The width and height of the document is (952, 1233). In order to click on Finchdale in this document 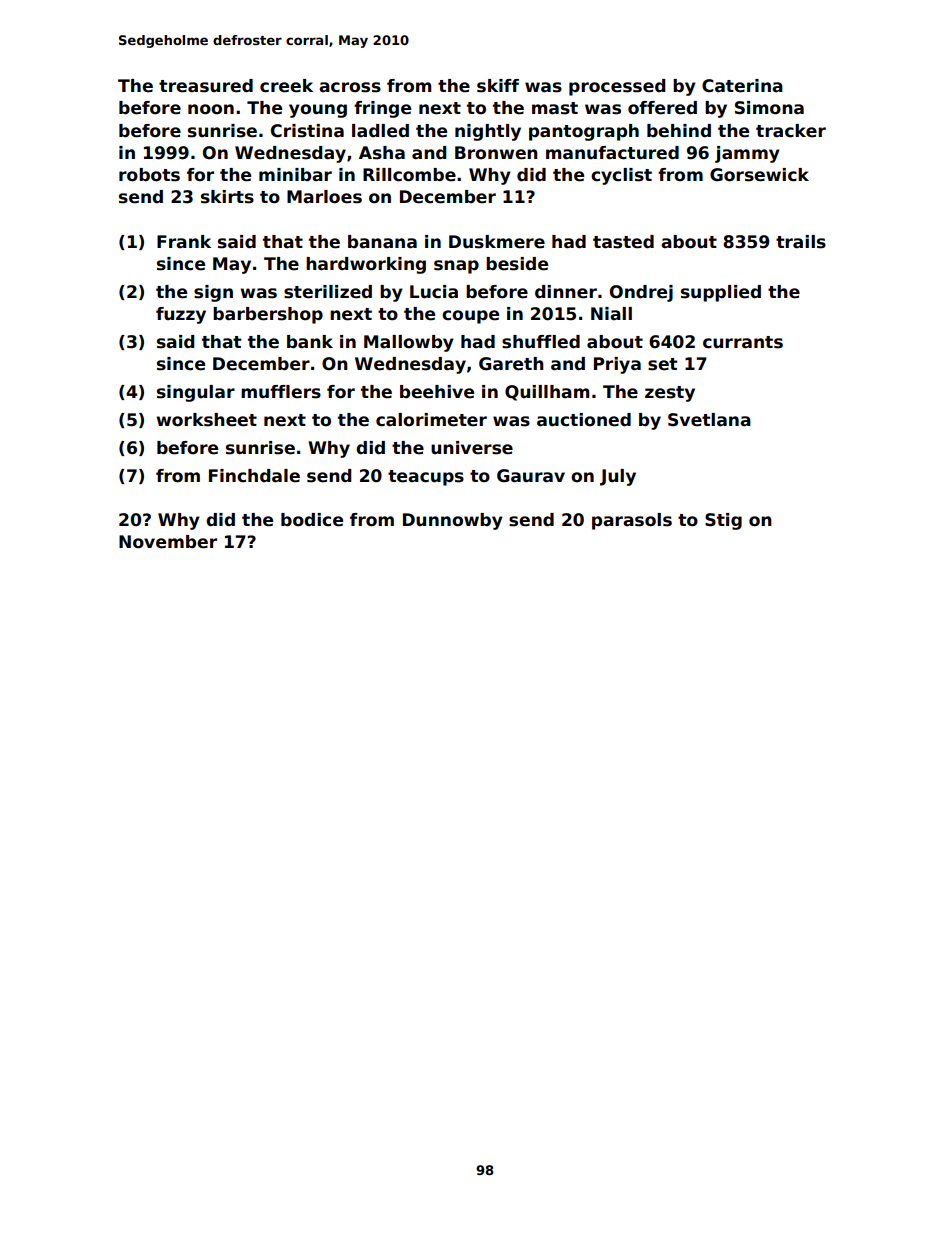, I will do `click(254, 476)`.
